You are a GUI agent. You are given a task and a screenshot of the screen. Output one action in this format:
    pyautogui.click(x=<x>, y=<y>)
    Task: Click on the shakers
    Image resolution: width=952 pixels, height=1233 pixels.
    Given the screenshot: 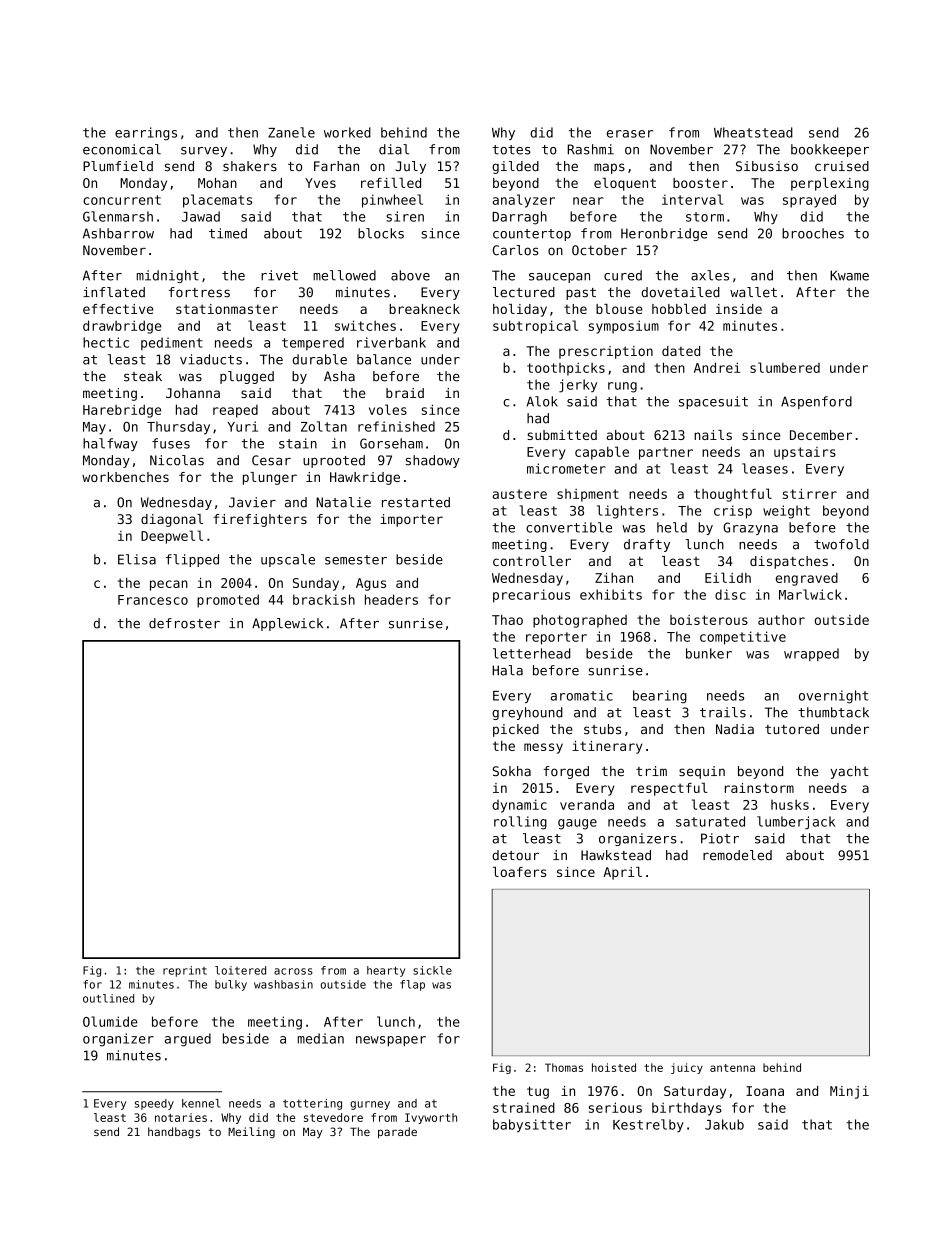 What is the action you would take?
    pyautogui.click(x=250, y=166)
